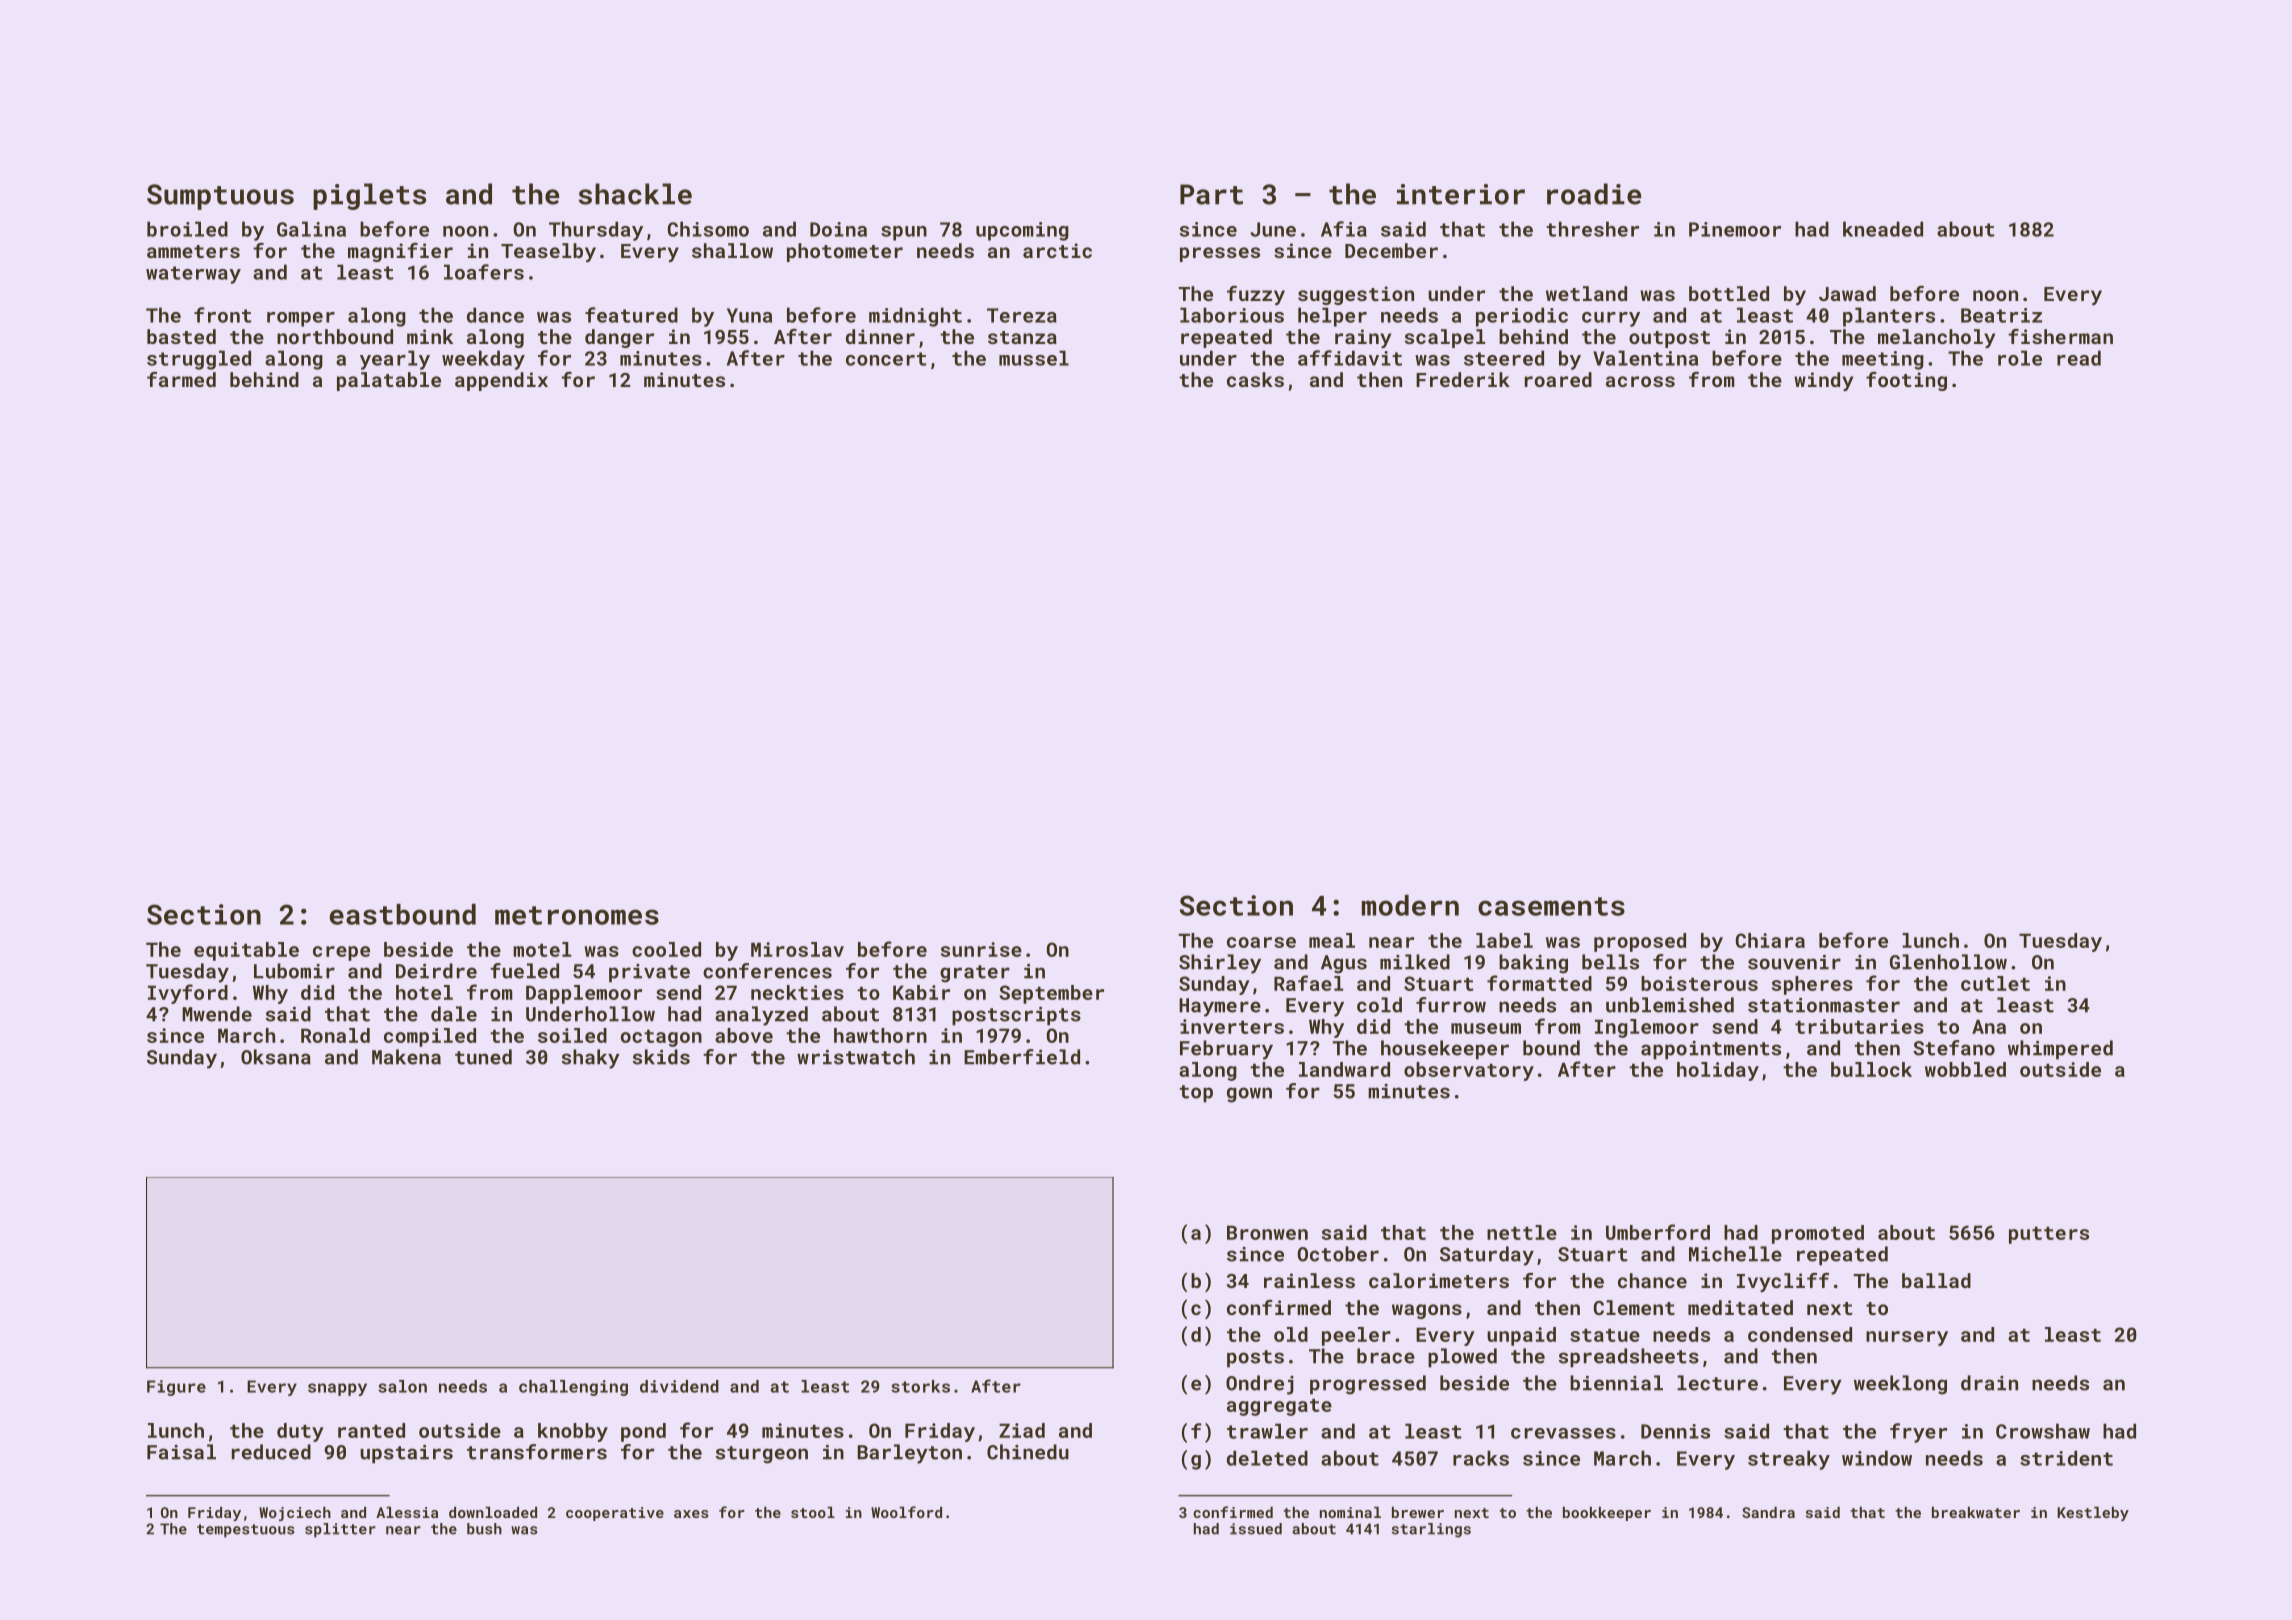 This image has width=2292, height=1620. I want to click on laborious, so click(1232, 315).
